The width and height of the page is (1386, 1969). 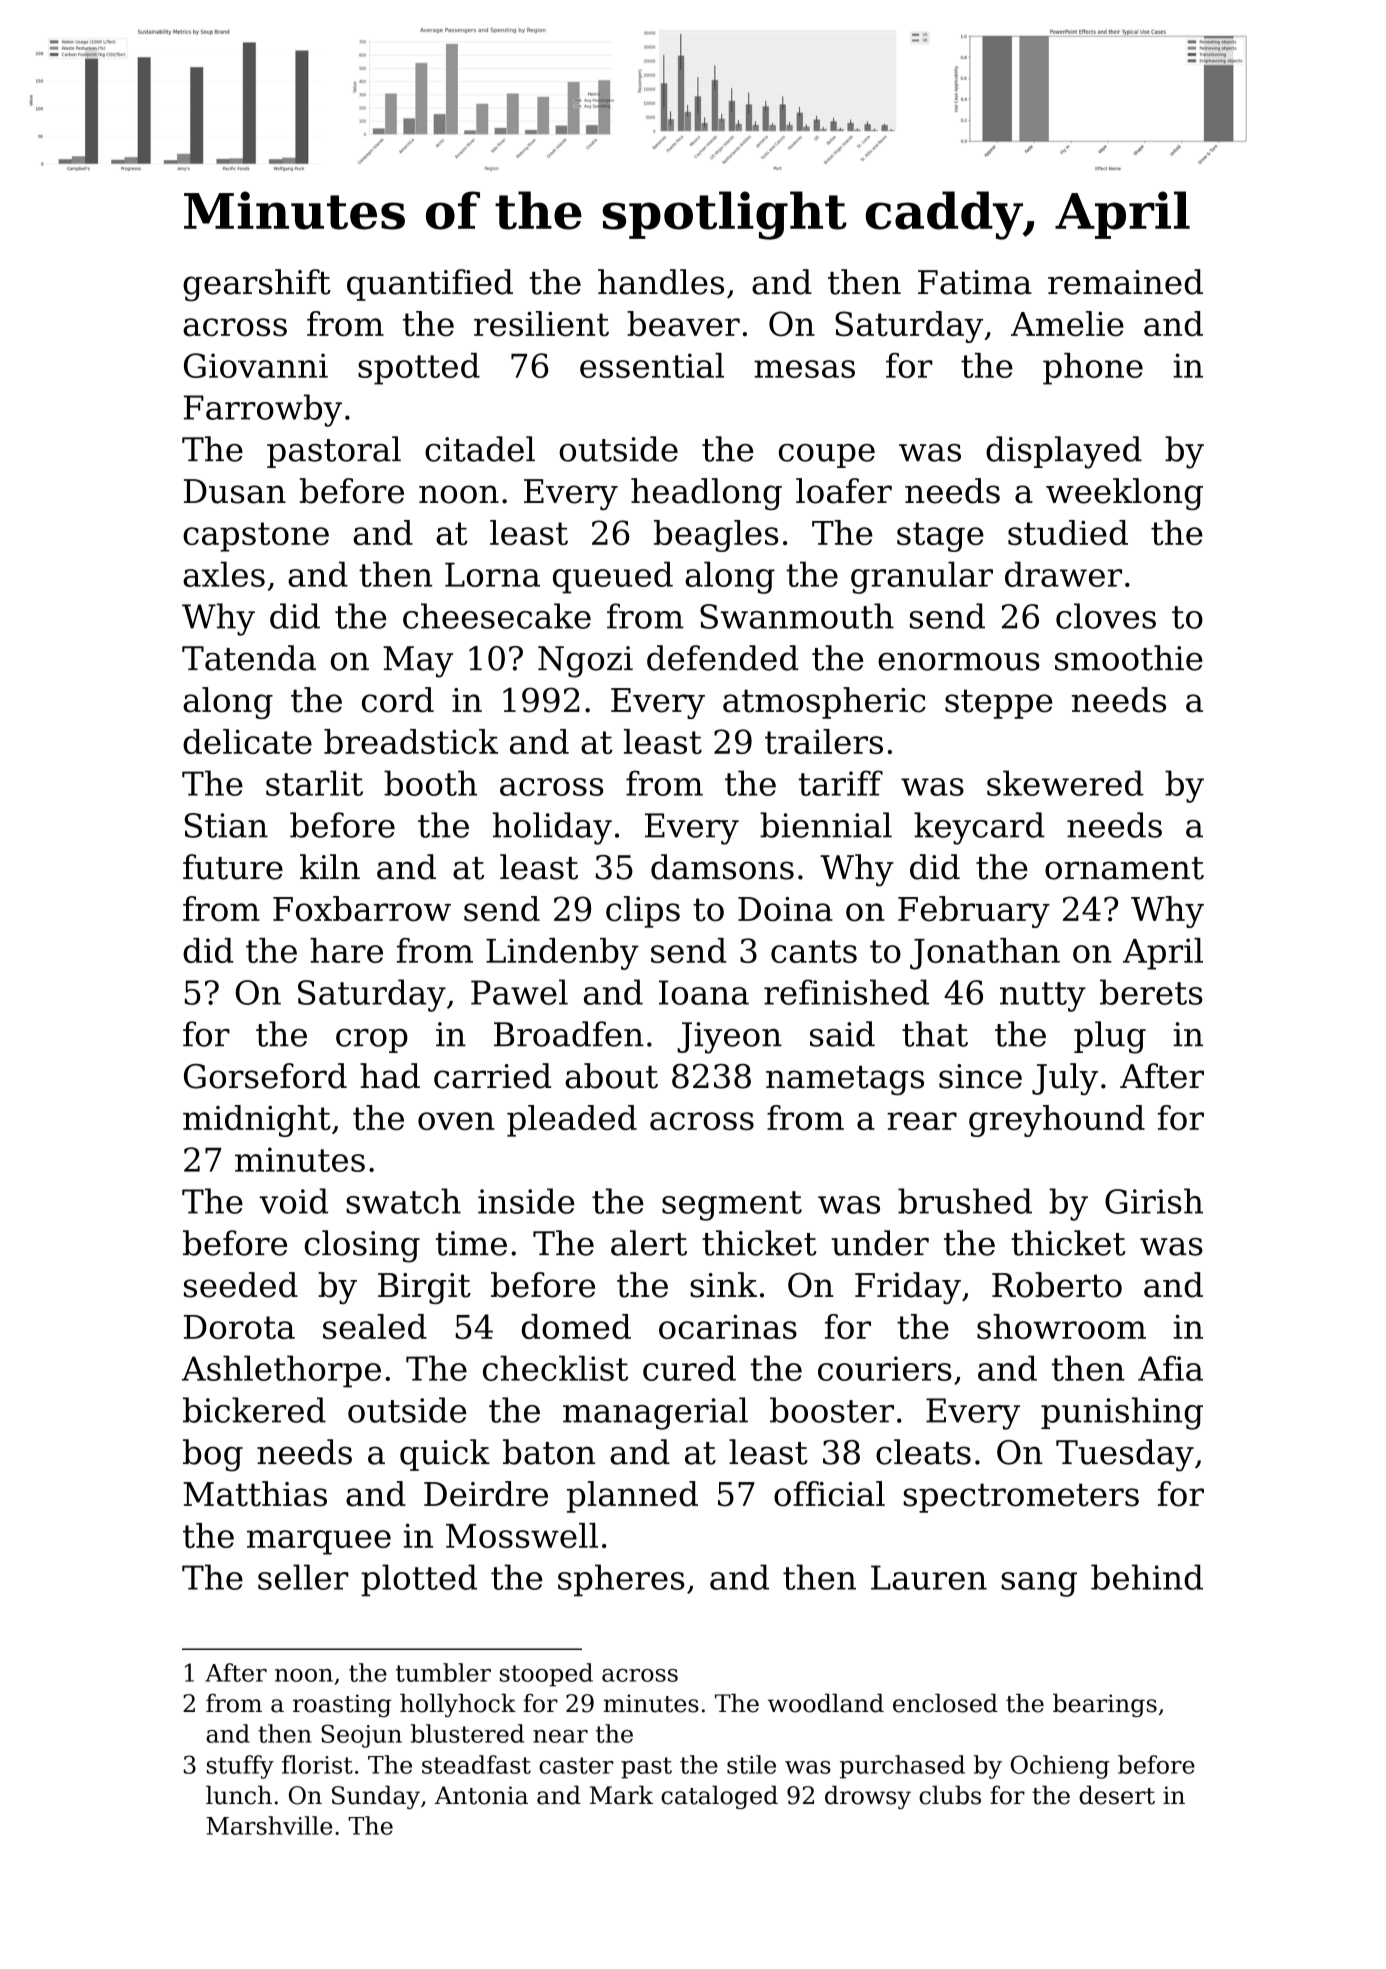 What do you see at coordinates (1151, 992) in the page?
I see `berets` at bounding box center [1151, 992].
